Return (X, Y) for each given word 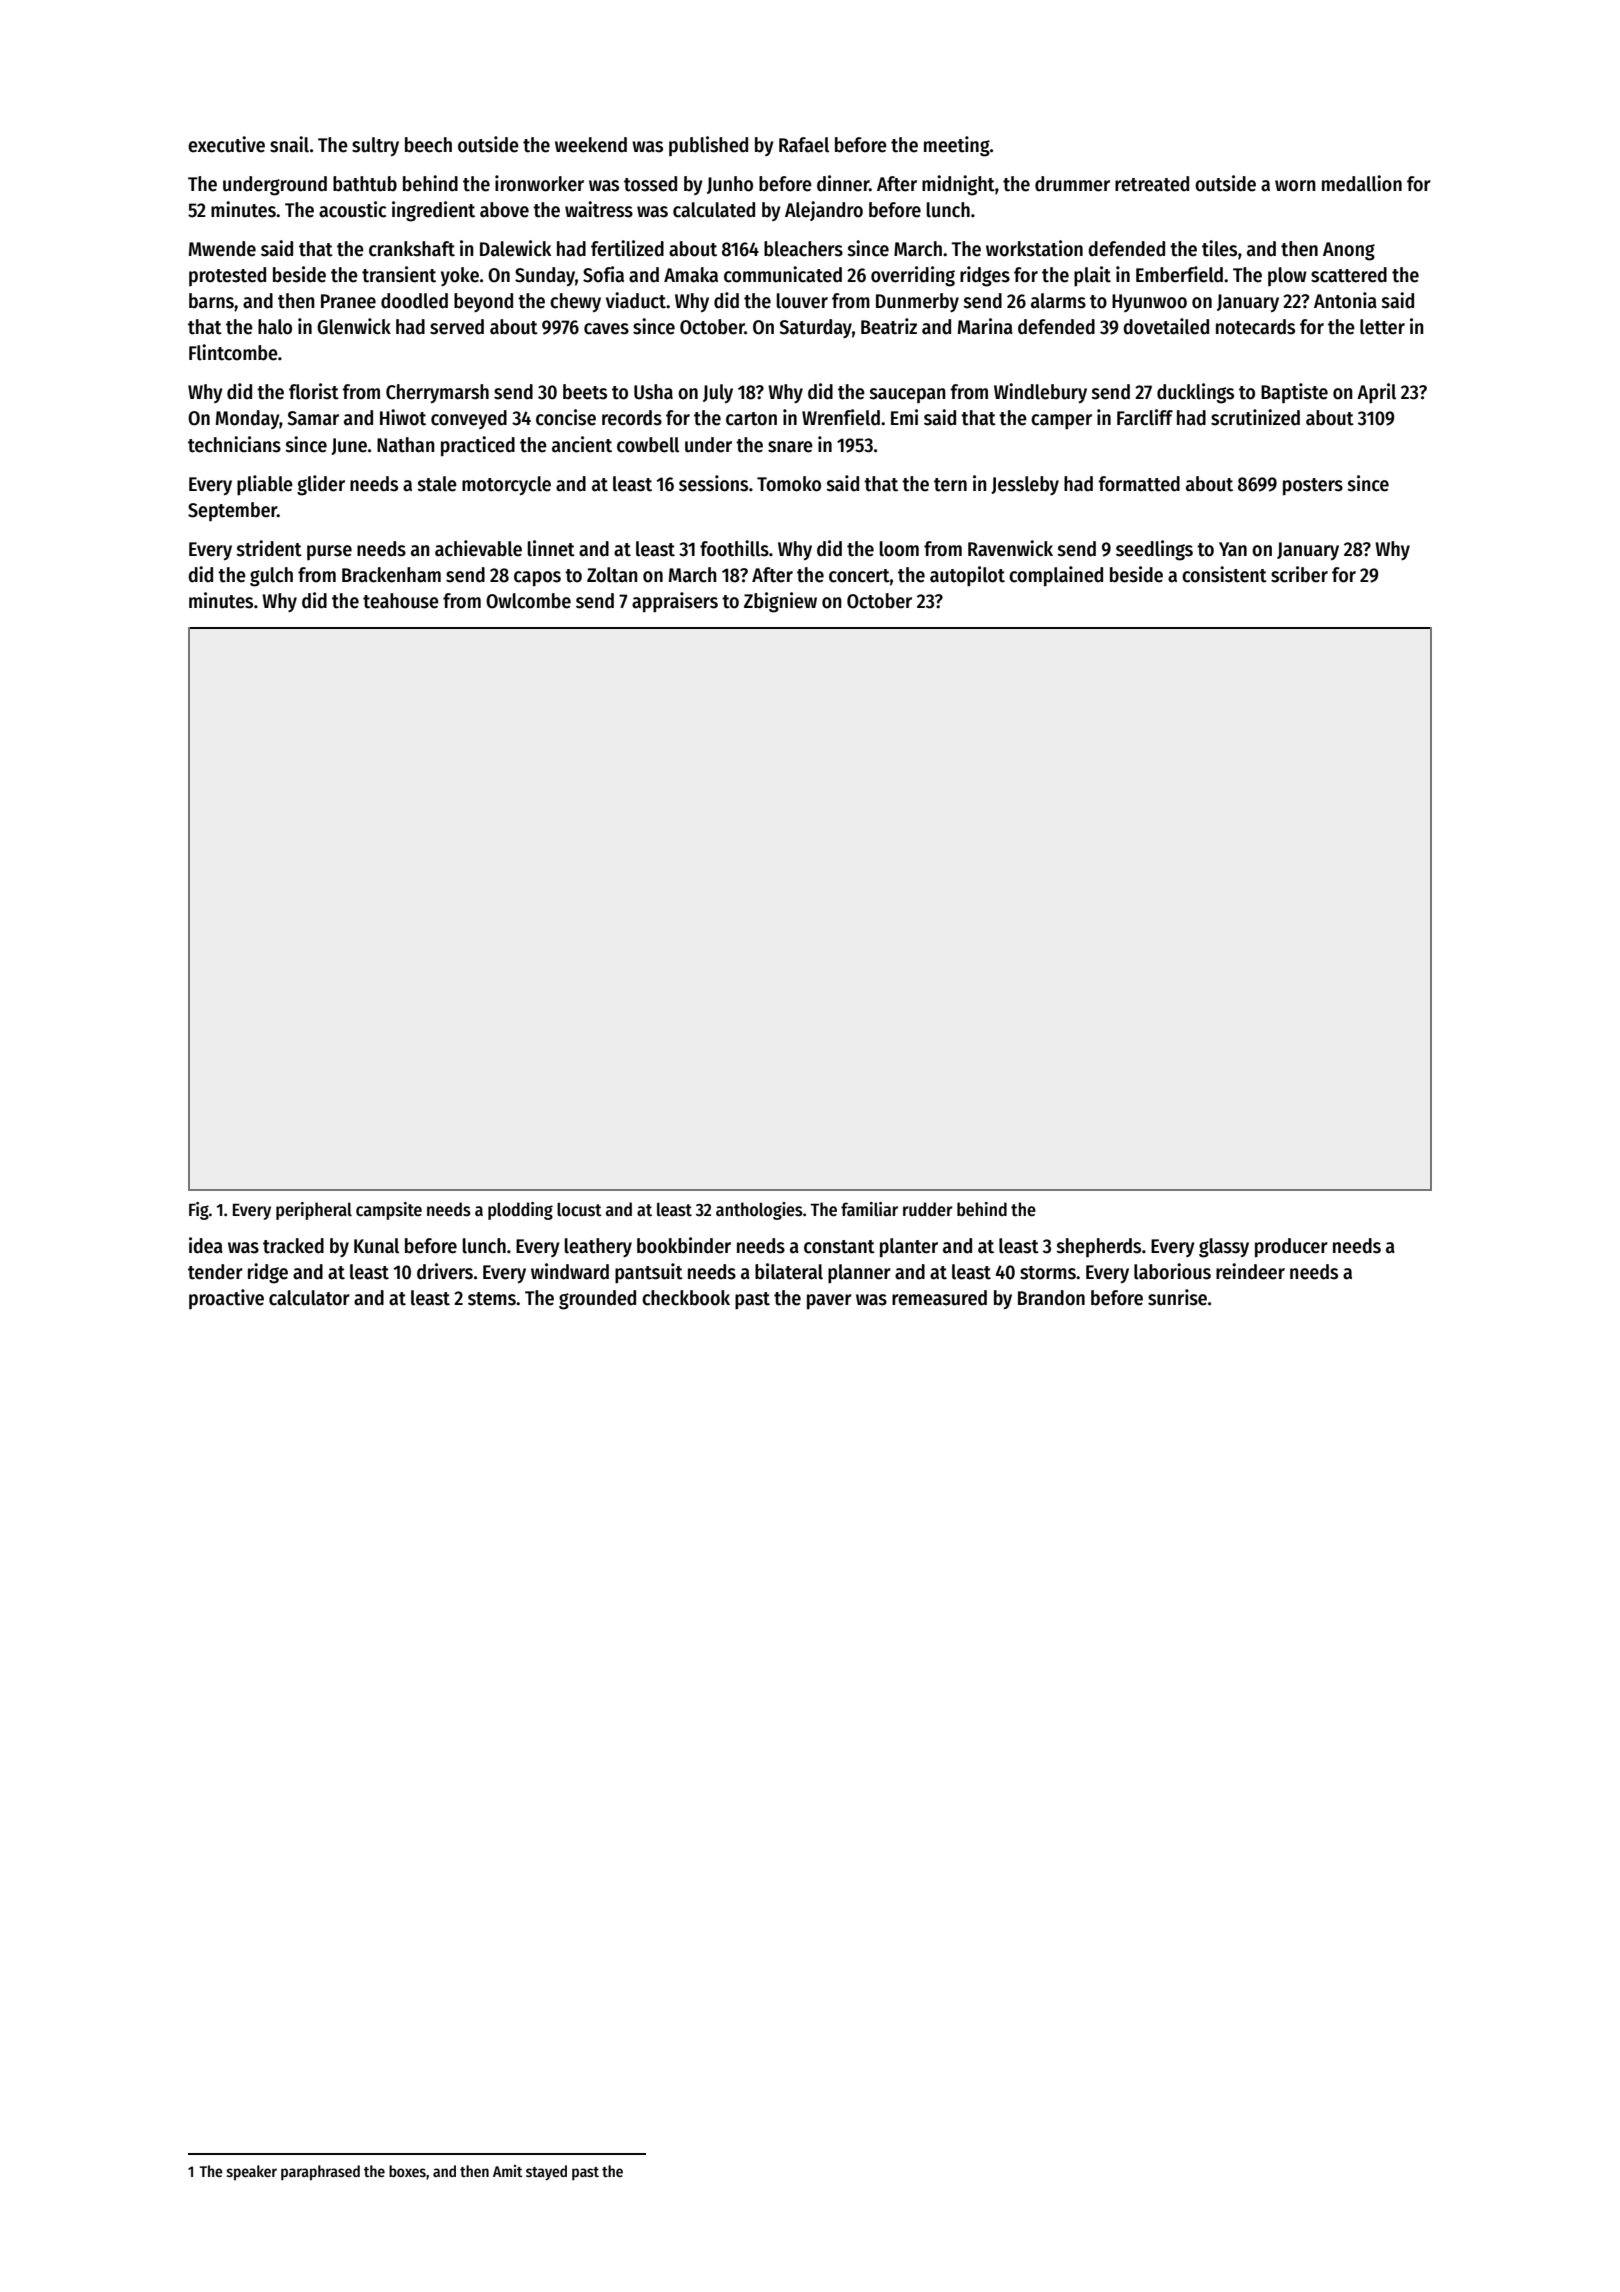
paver (829, 1302)
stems (492, 1299)
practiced (478, 446)
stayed (546, 2173)
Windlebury (1040, 393)
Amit (507, 2171)
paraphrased (320, 2173)
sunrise (1177, 1297)
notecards (1255, 327)
